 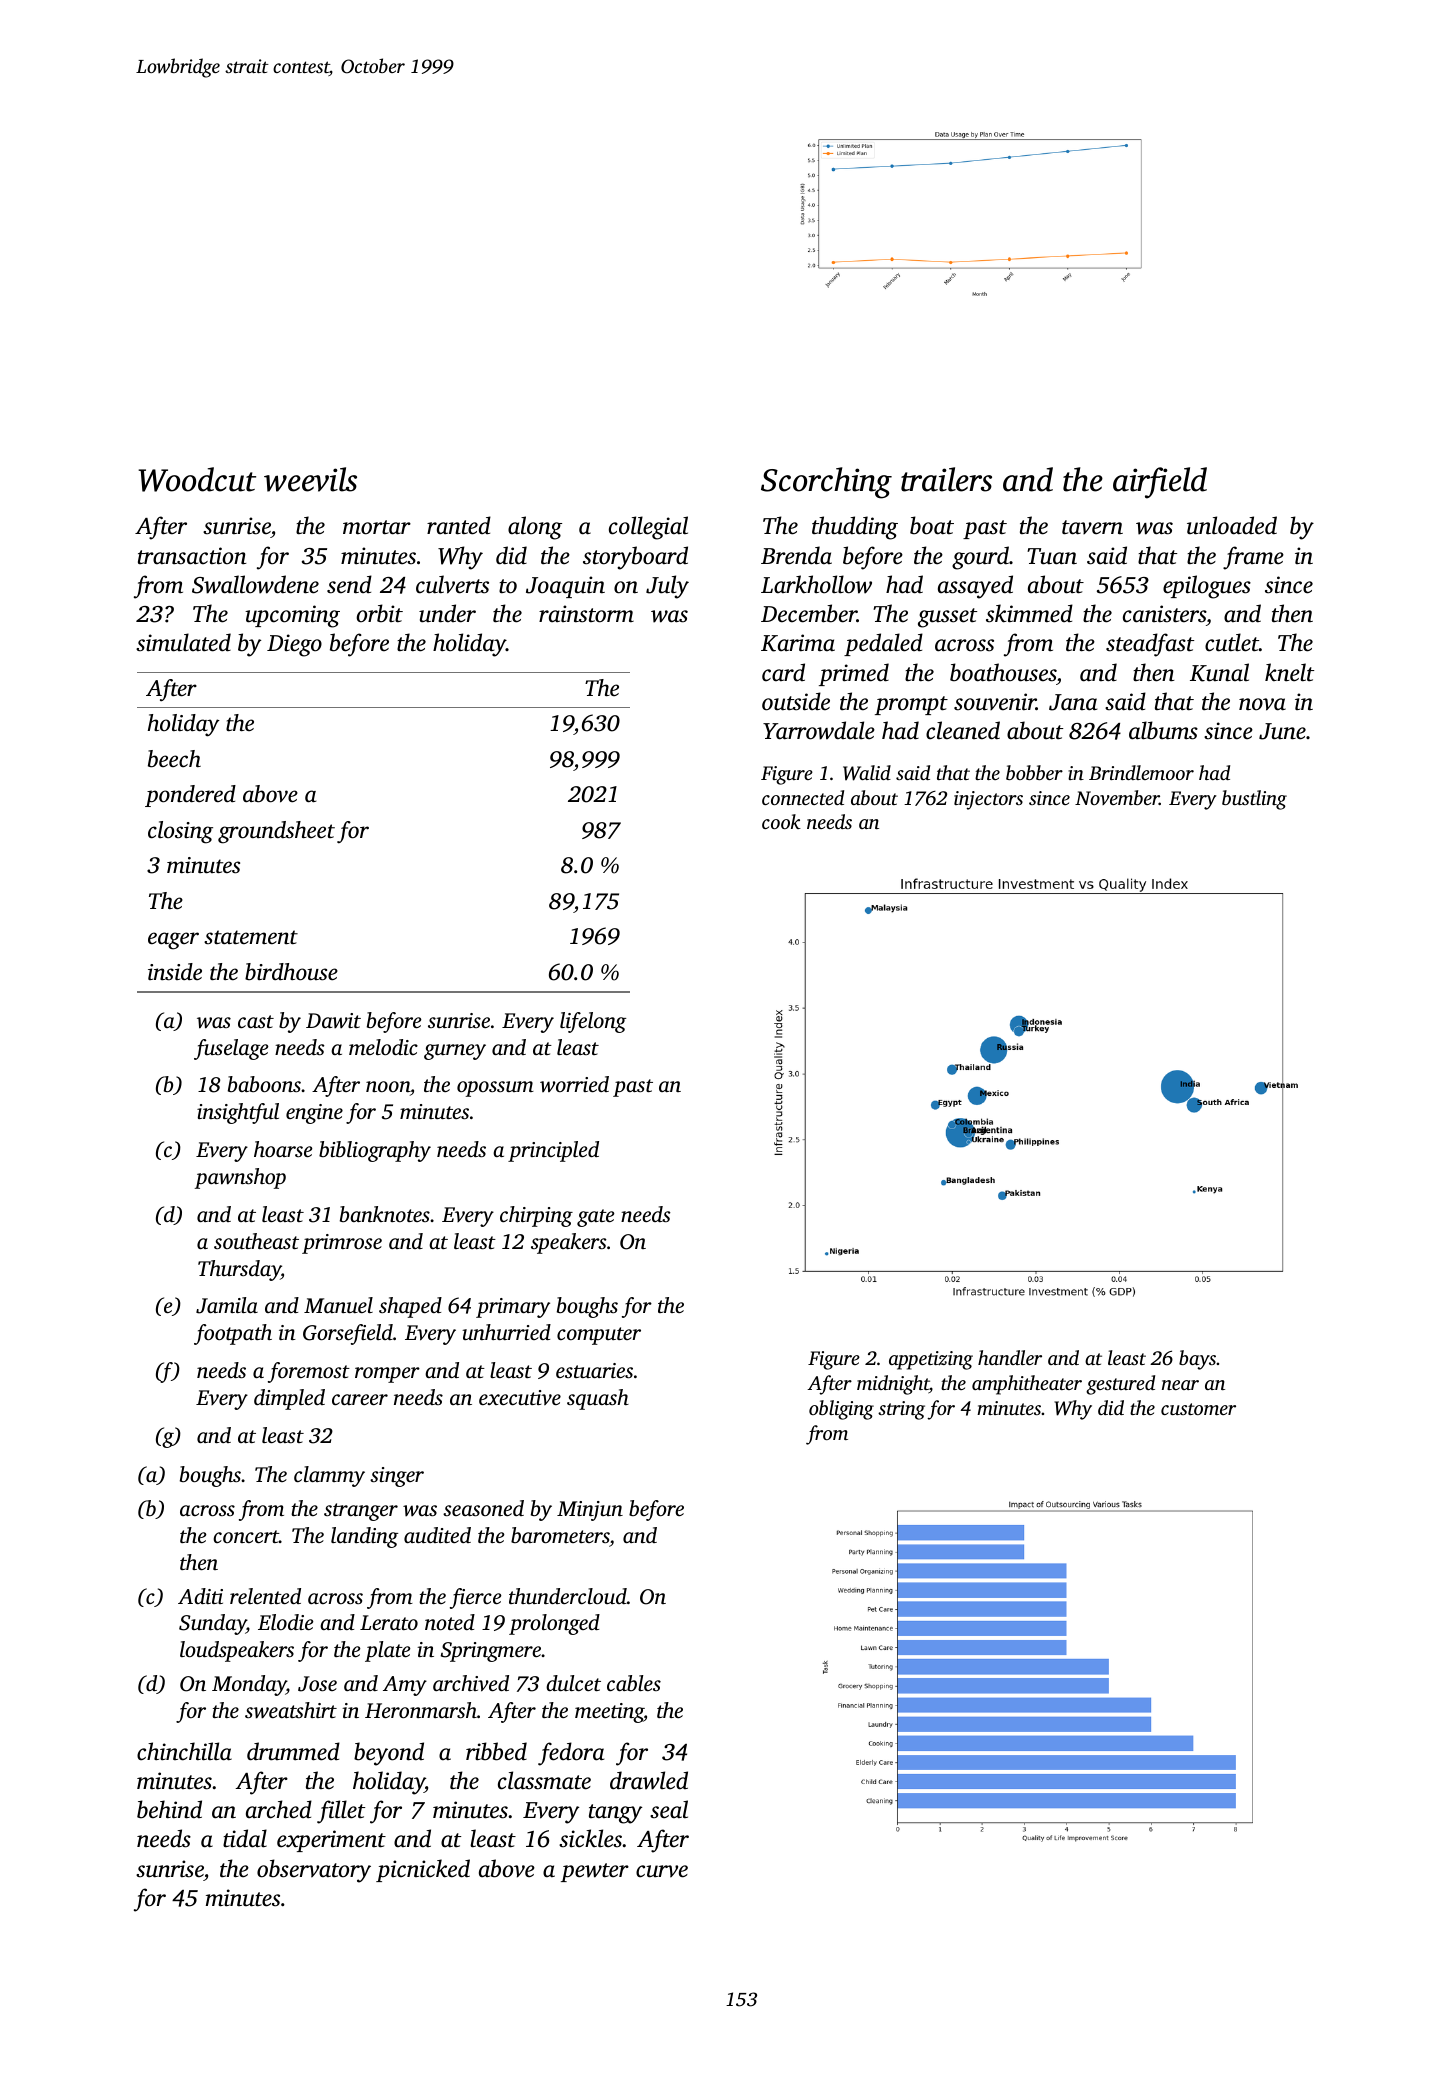 I want to click on airfield, so click(x=1160, y=483).
